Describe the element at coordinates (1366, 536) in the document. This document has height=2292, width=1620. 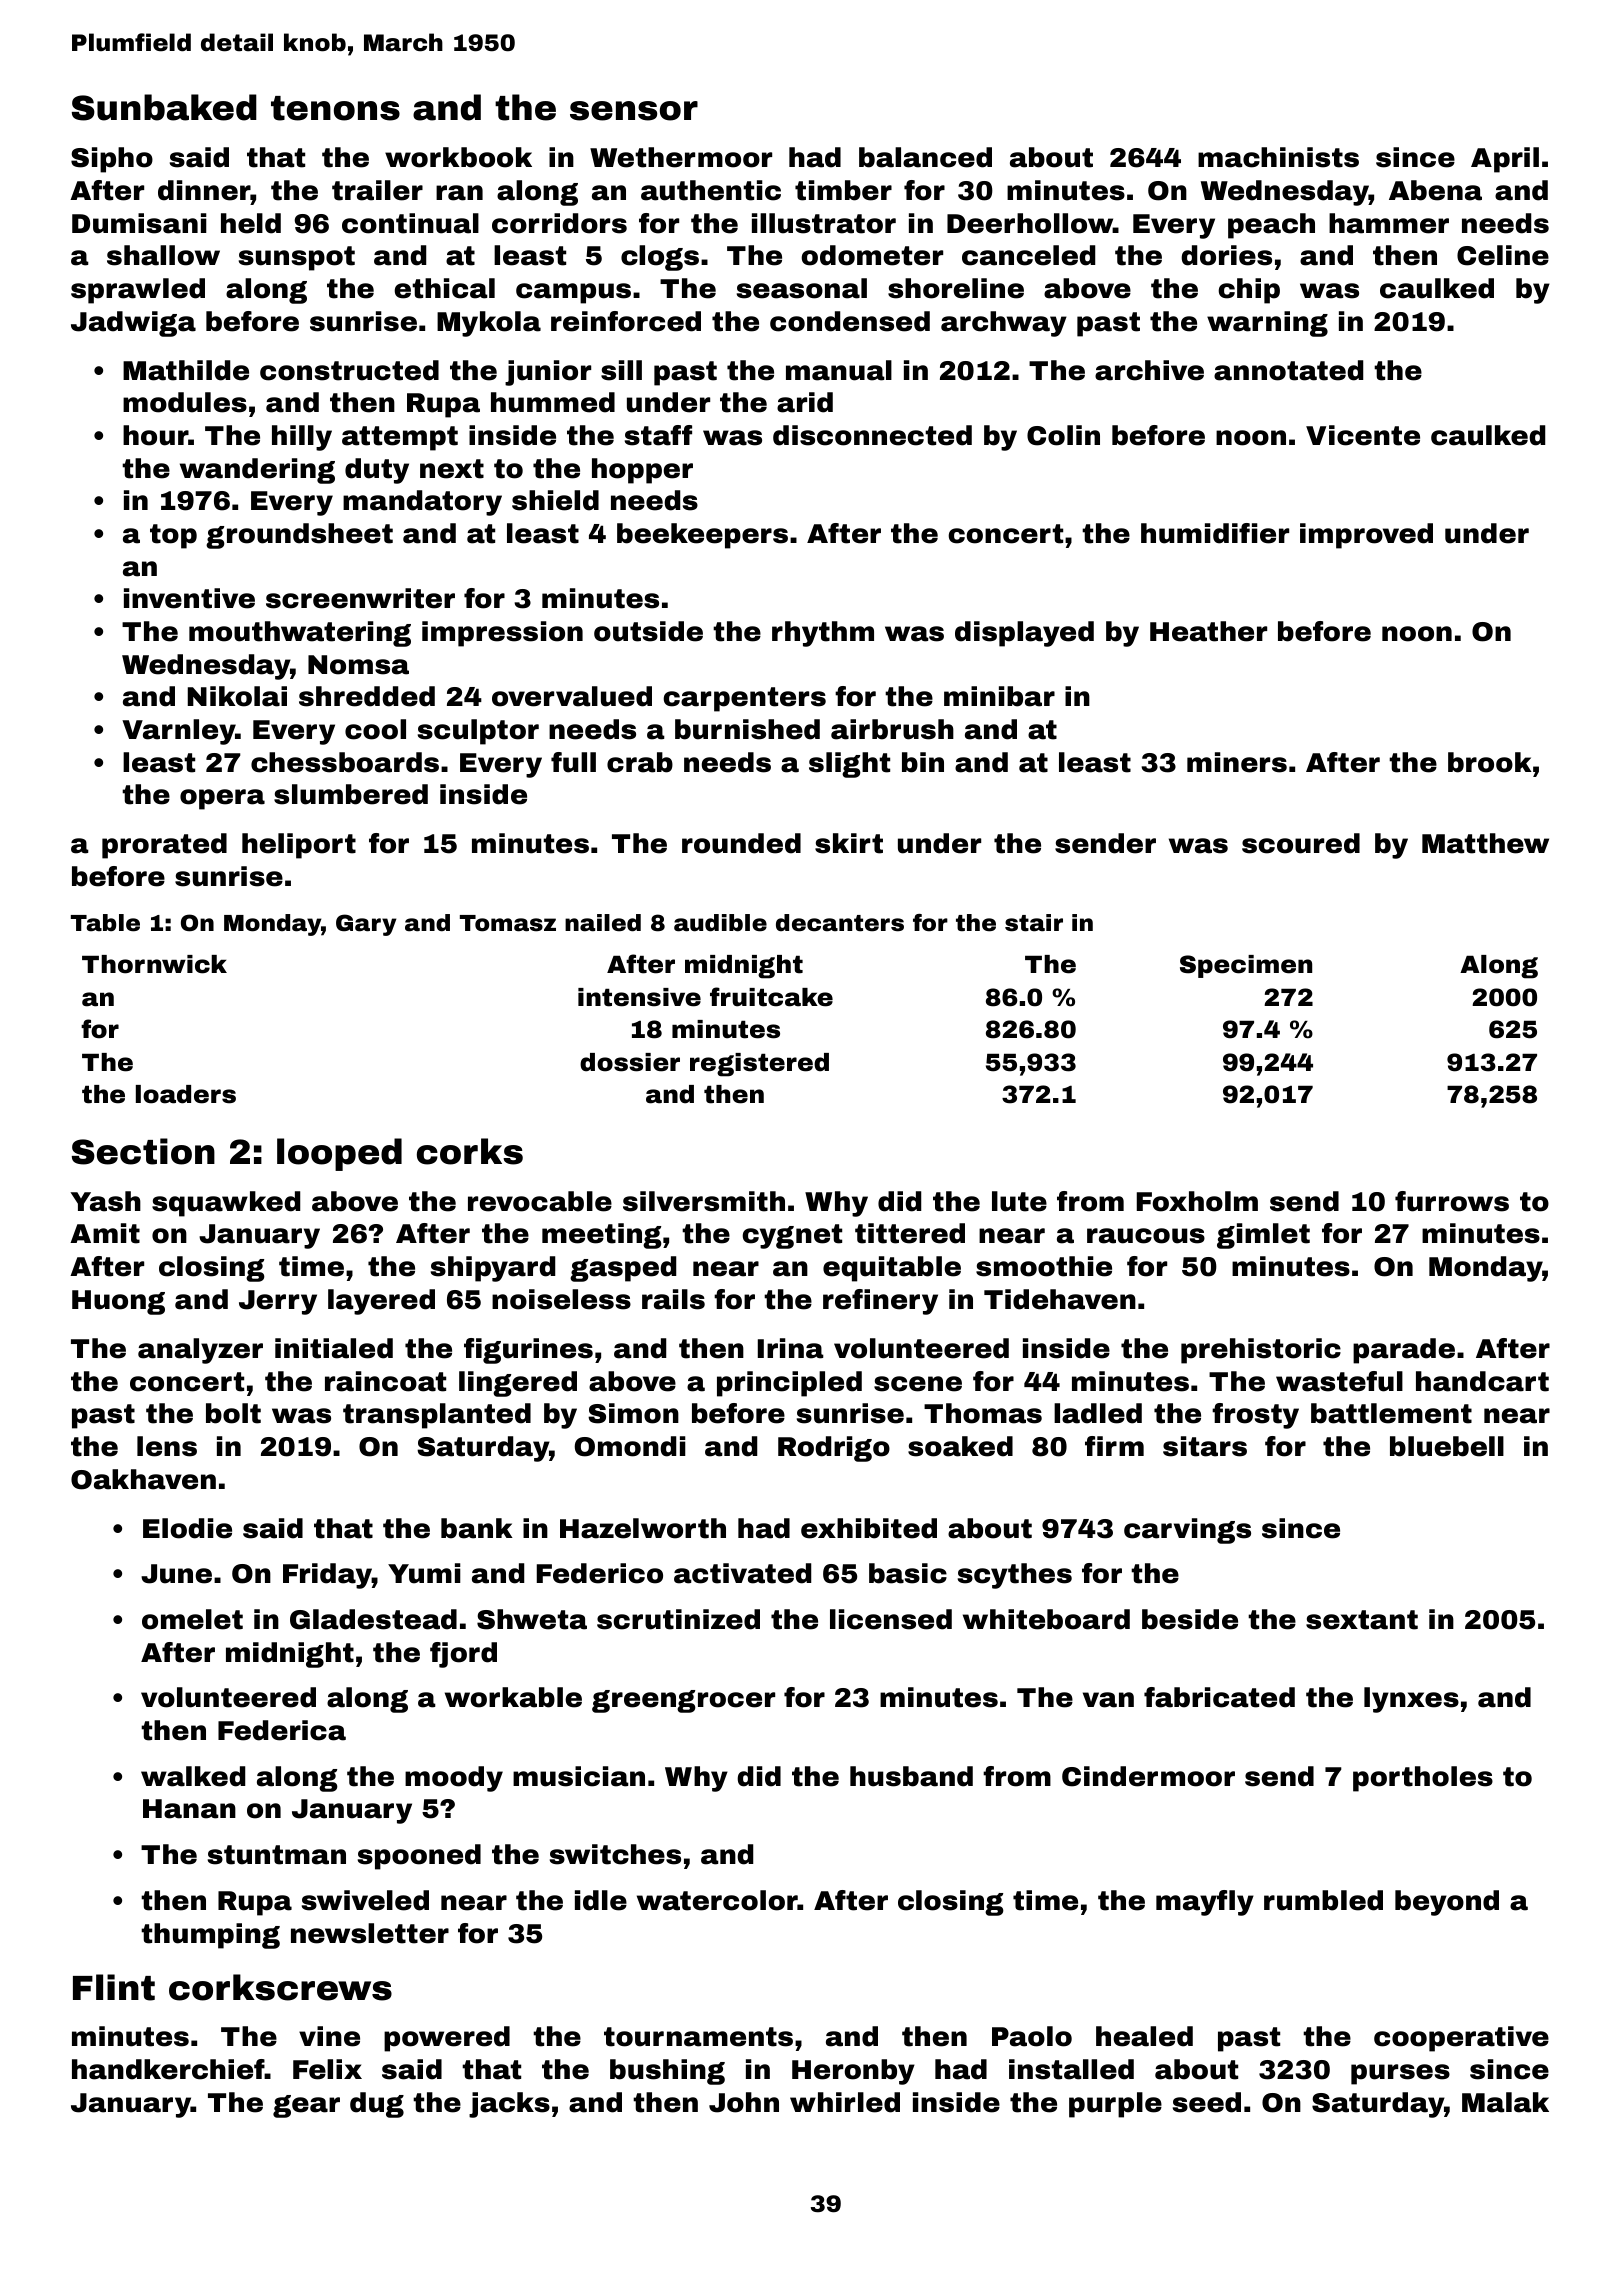
I see `improved` at that location.
